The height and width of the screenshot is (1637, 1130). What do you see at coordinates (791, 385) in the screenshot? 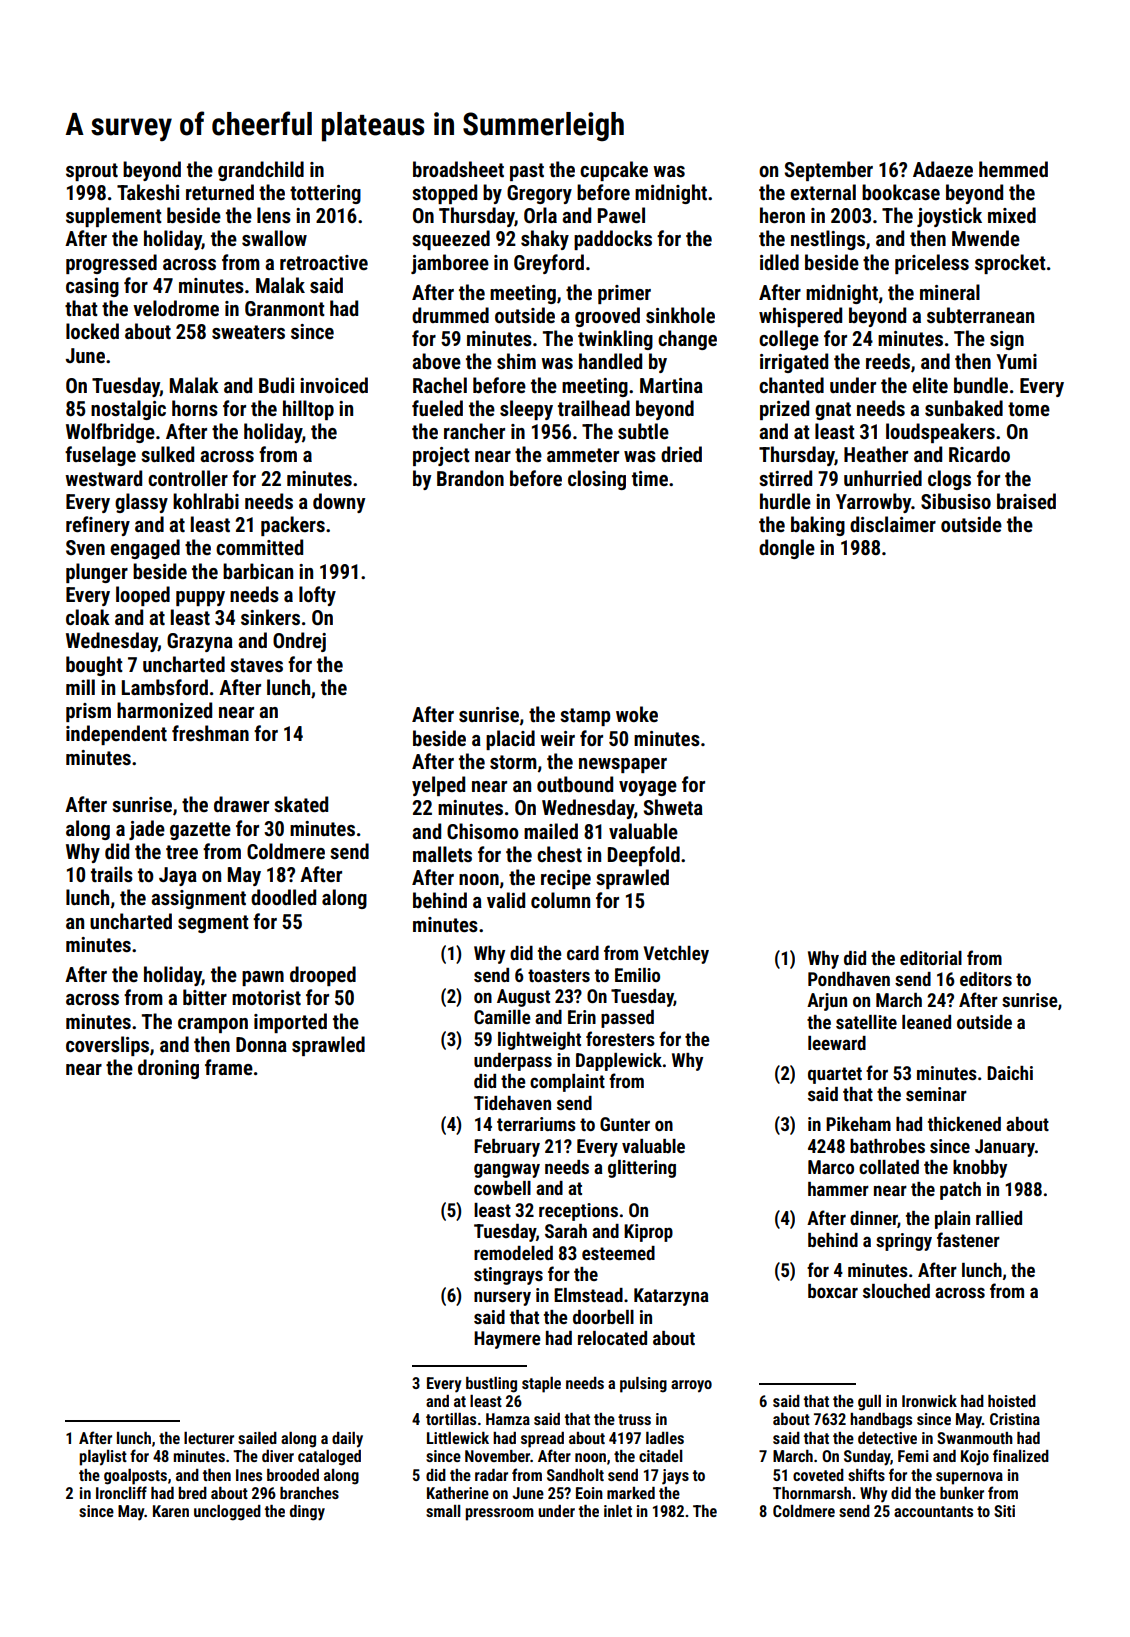
I see `chanted` at bounding box center [791, 385].
